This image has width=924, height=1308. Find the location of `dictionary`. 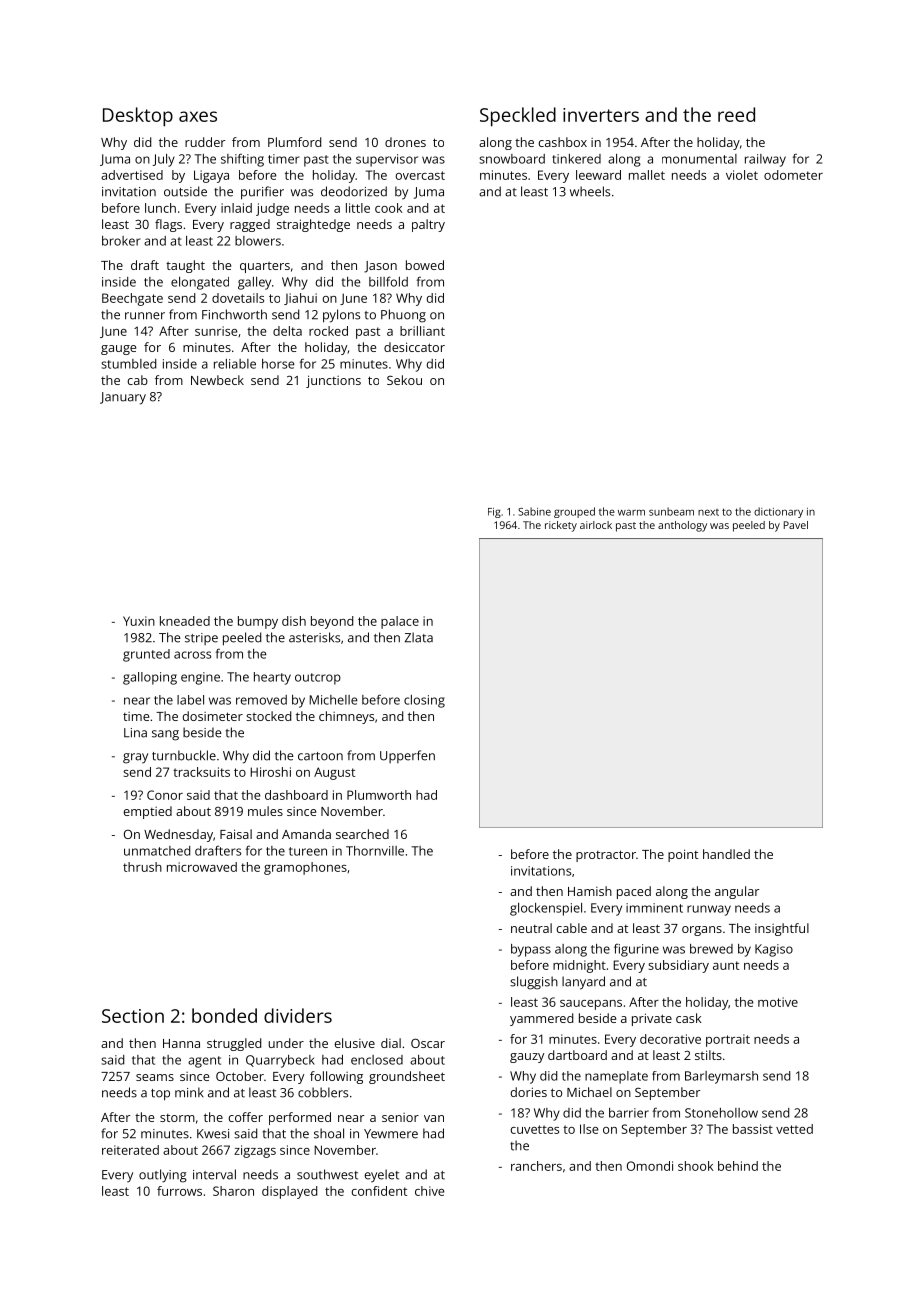

dictionary is located at coordinates (778, 512).
